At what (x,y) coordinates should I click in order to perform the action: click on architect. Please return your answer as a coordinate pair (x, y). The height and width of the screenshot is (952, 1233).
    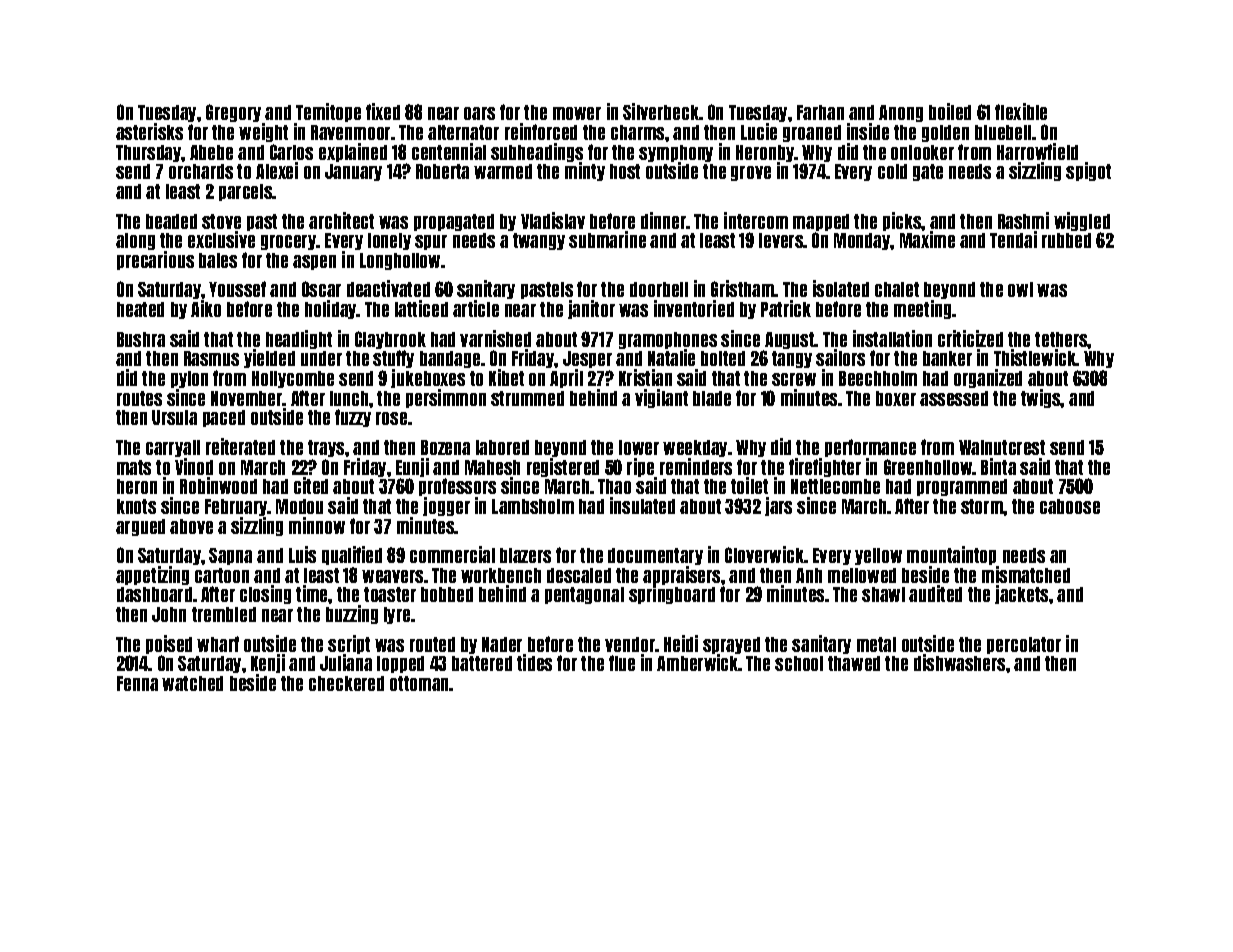
    Looking at the image, I should click on (341, 220).
